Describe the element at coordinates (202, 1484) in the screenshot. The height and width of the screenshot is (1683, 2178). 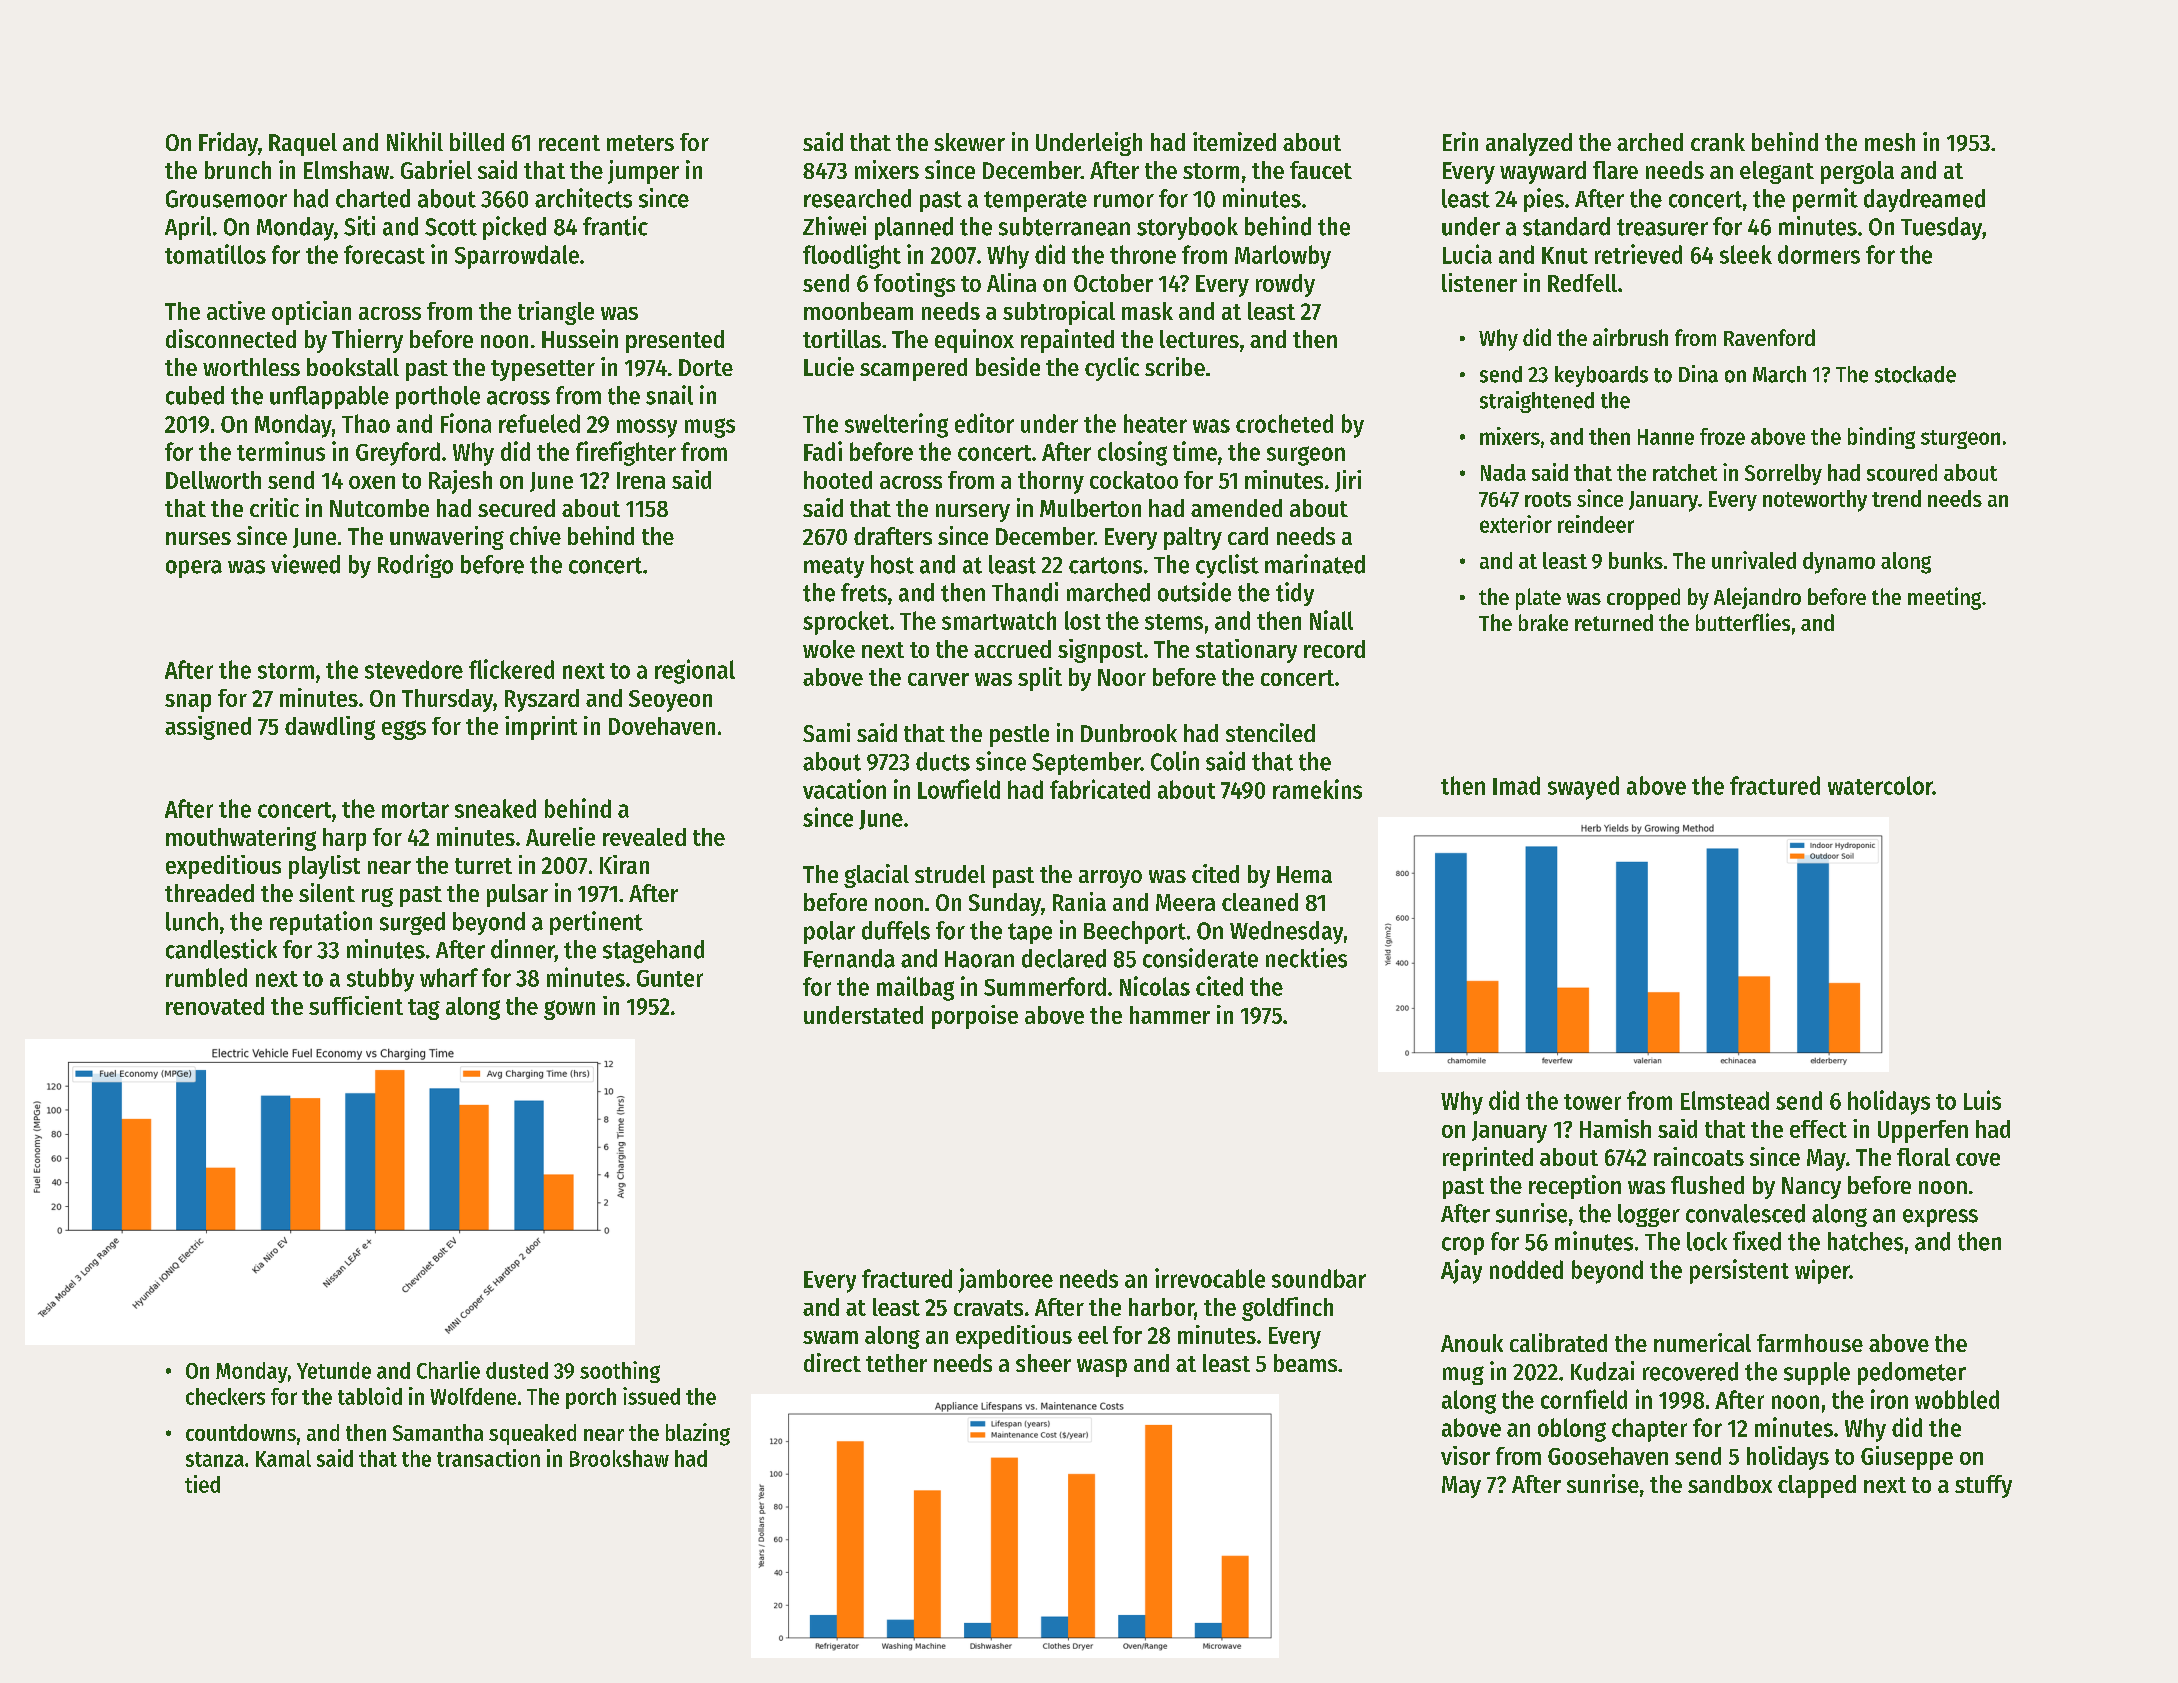
I see `tied` at that location.
